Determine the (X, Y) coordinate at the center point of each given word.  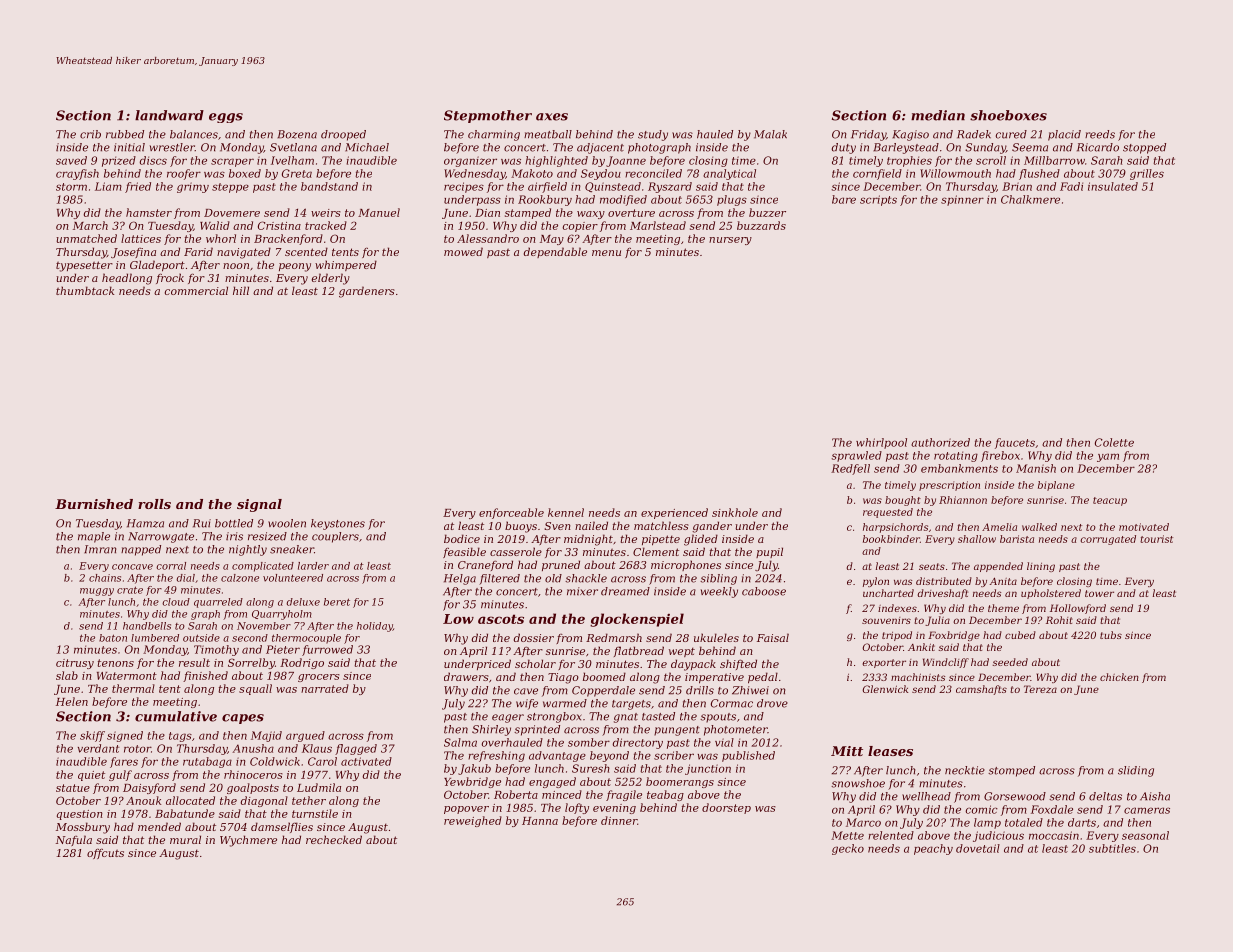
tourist (1156, 539)
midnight (588, 540)
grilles (1147, 174)
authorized (940, 442)
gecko (848, 849)
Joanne (626, 161)
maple (94, 537)
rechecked (334, 839)
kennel (566, 512)
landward (169, 115)
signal (259, 505)
